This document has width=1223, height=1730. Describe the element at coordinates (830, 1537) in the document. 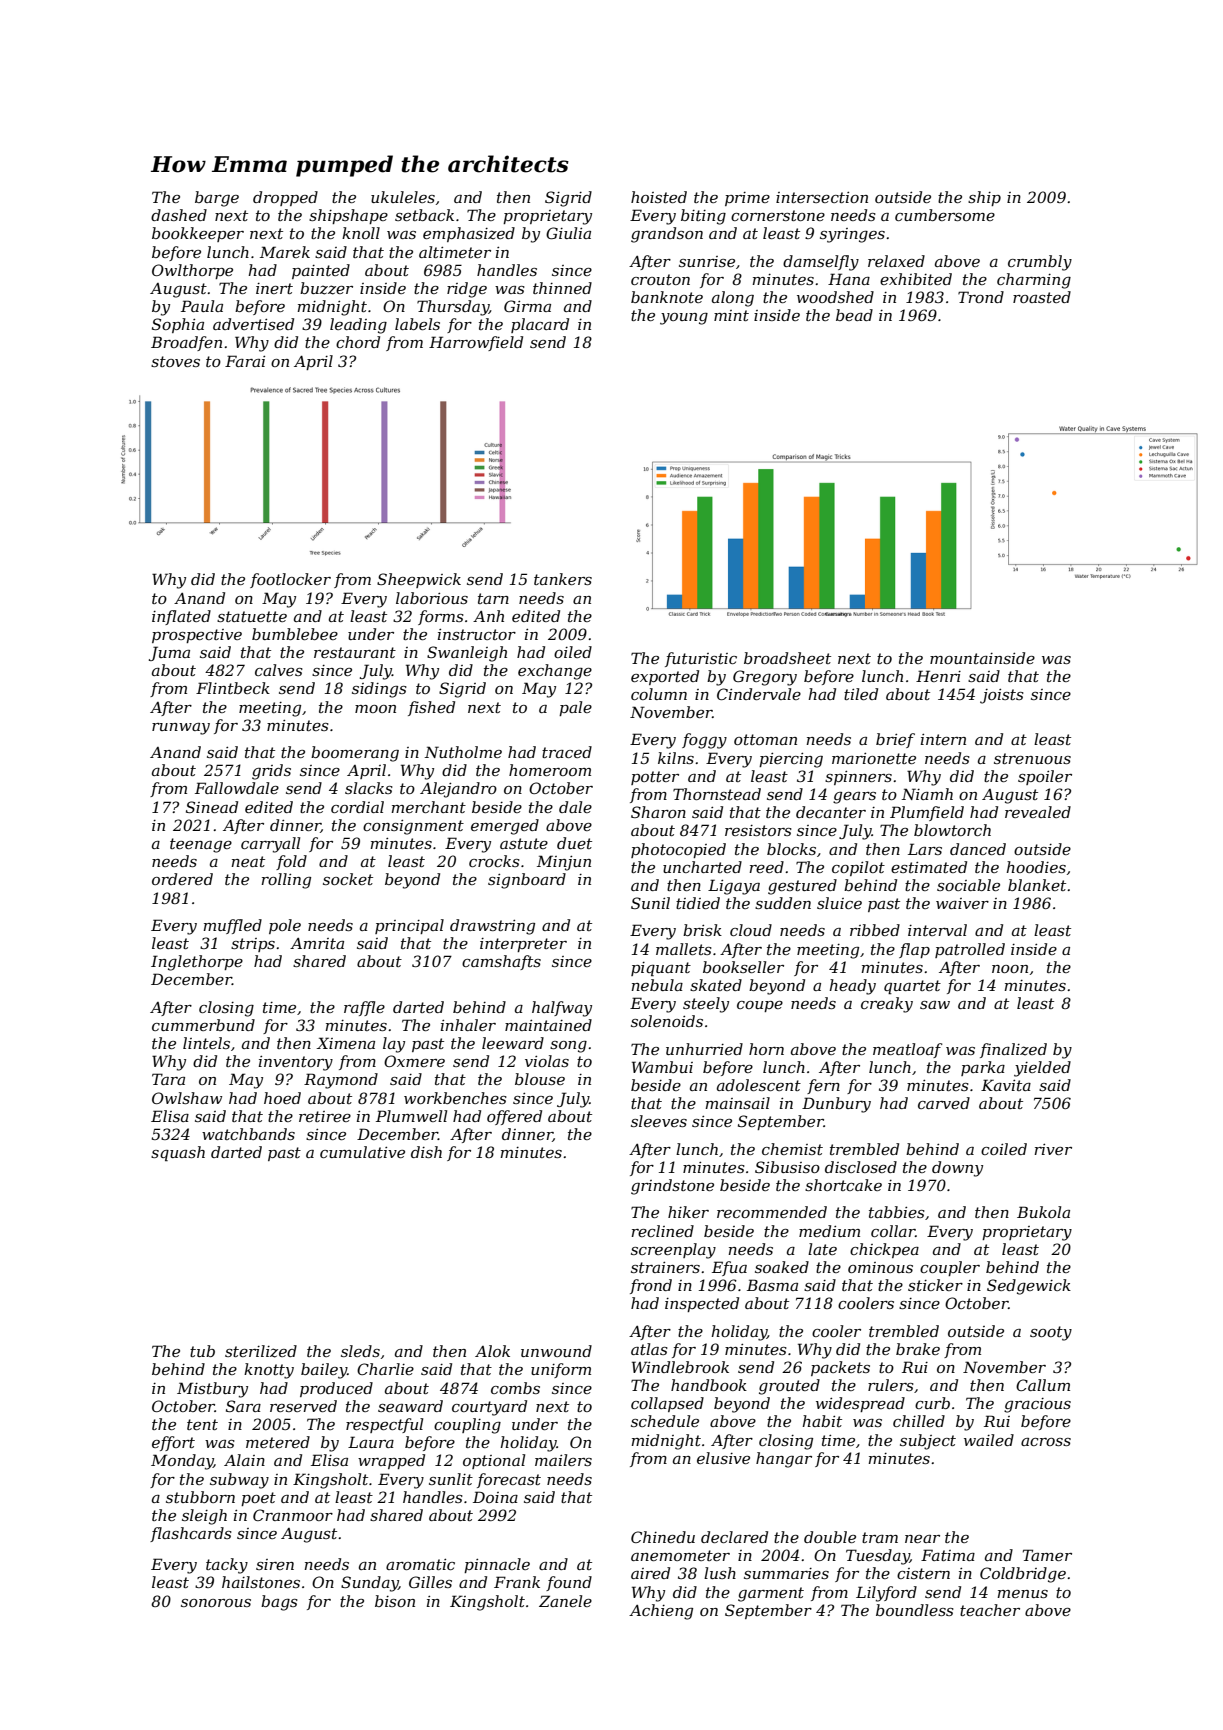

I see `double` at that location.
